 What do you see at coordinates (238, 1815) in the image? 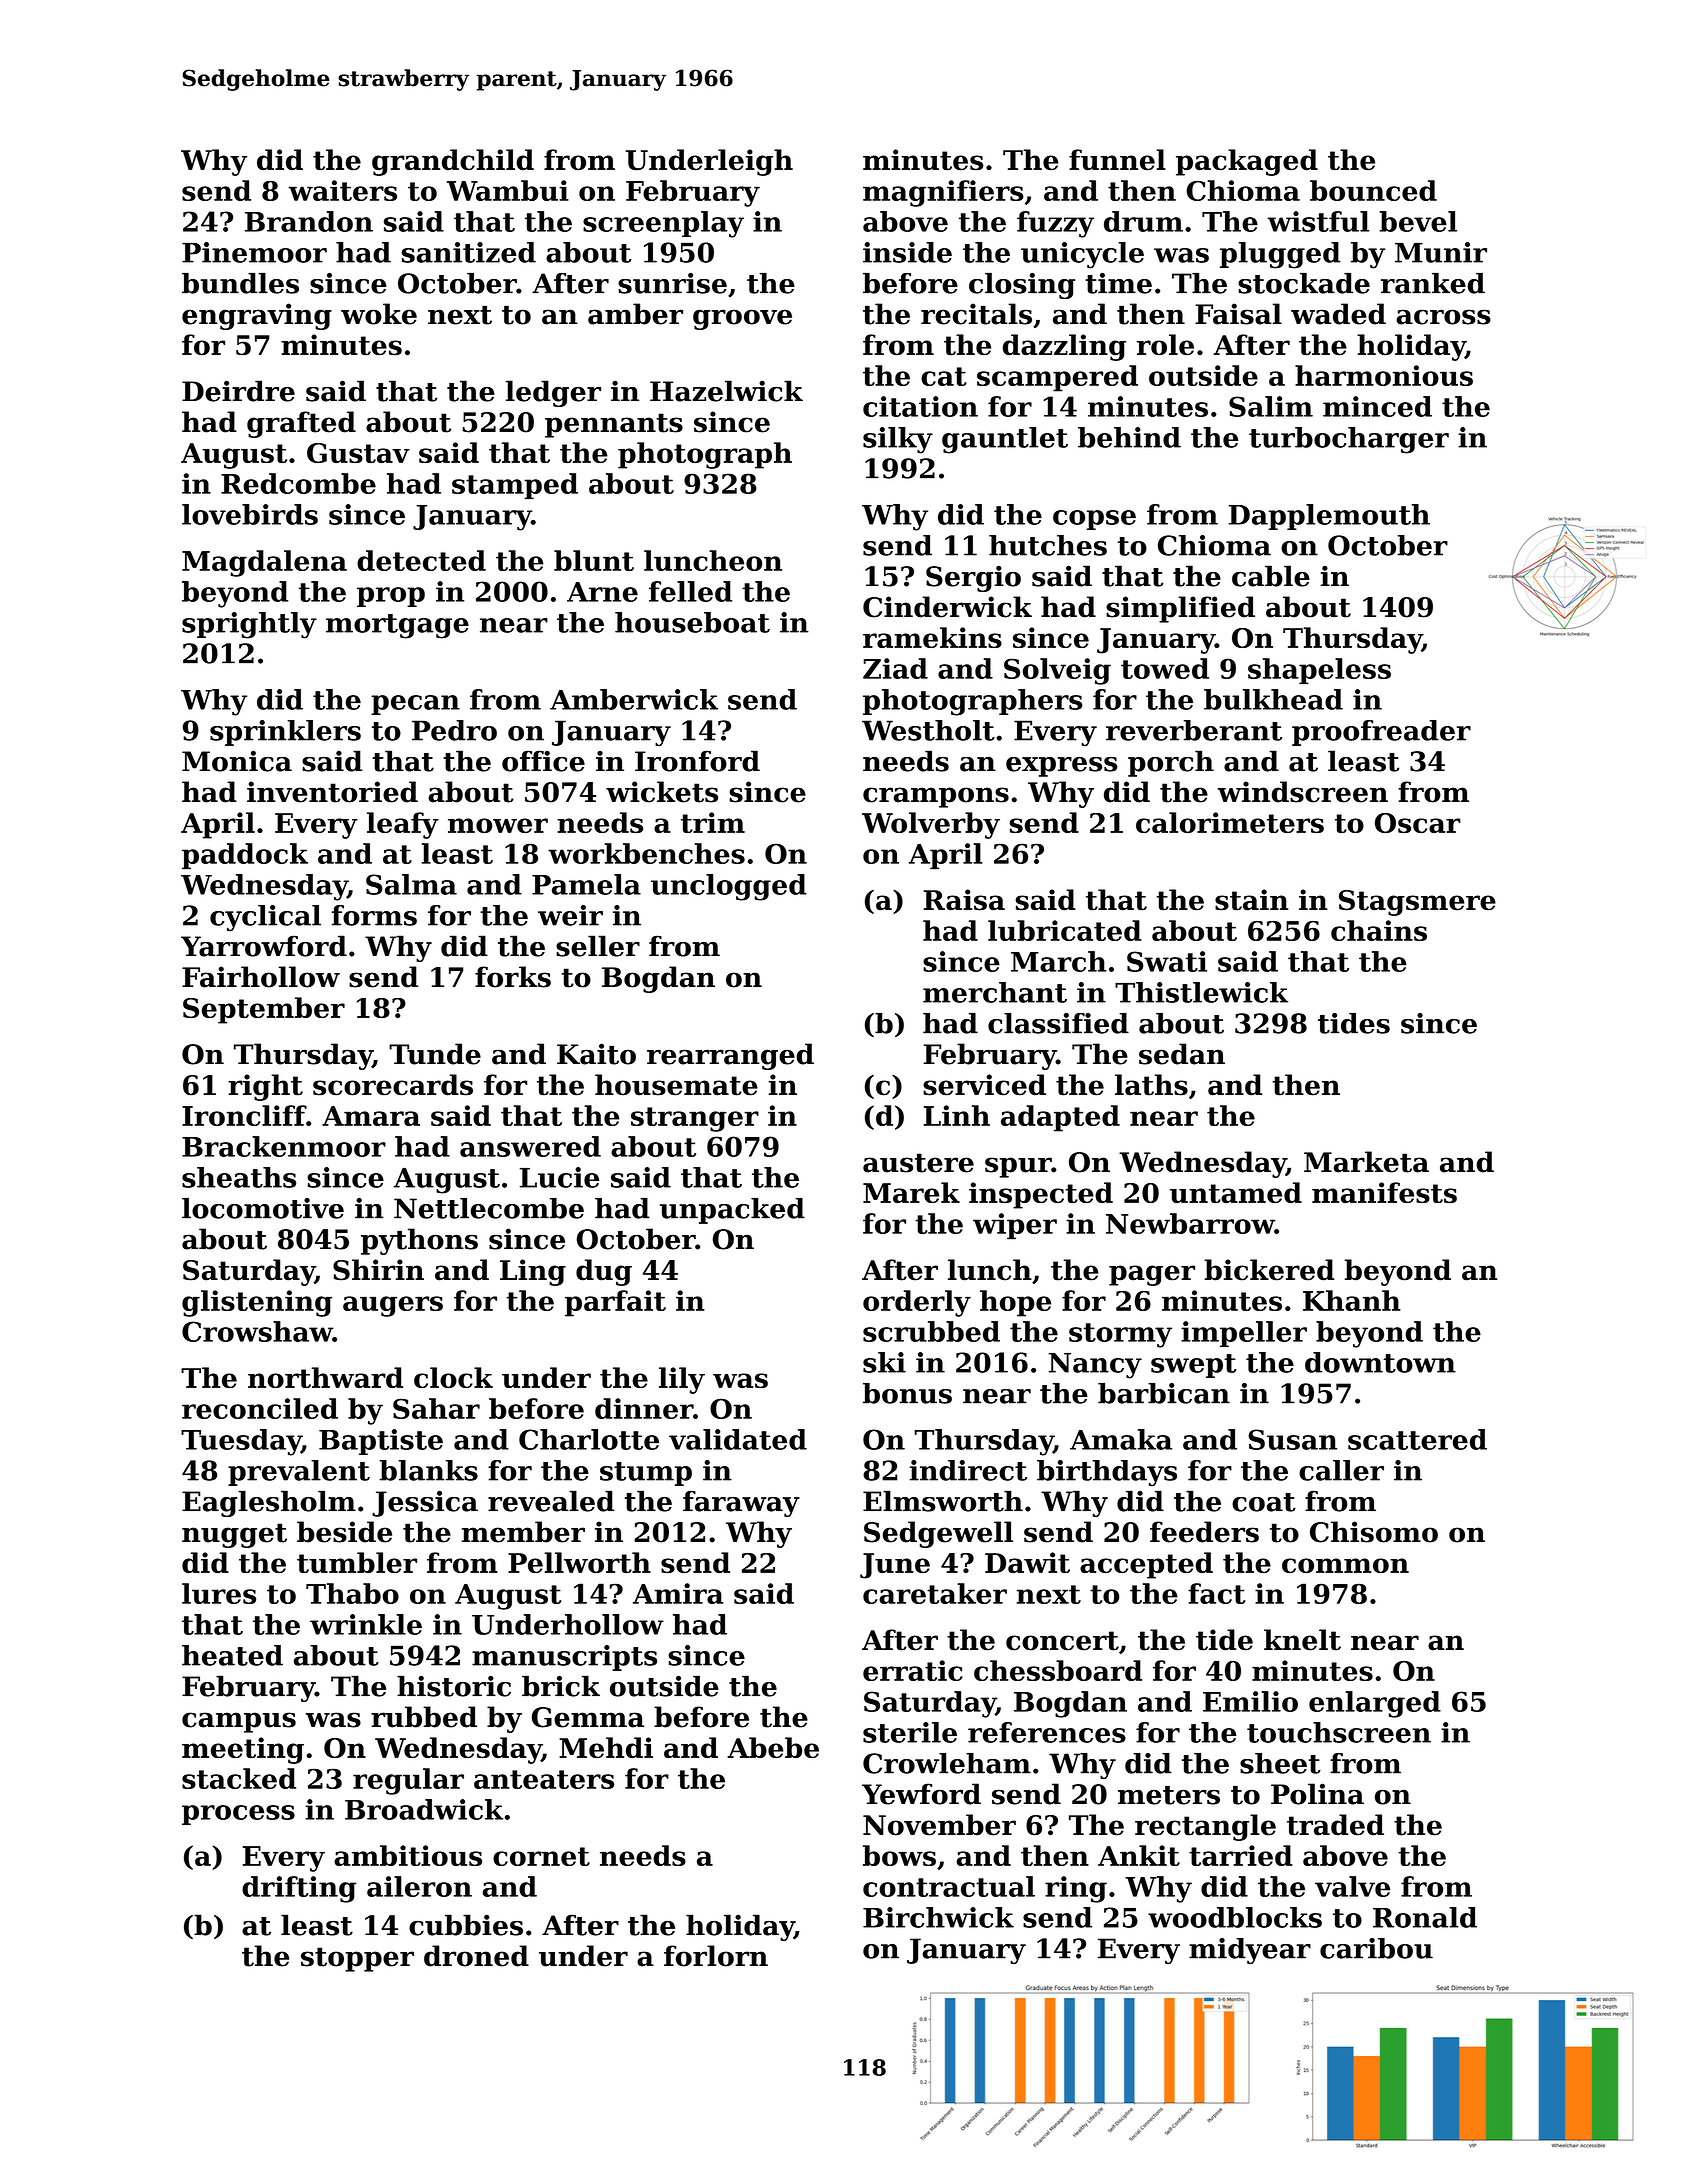
I see `process` at bounding box center [238, 1815].
